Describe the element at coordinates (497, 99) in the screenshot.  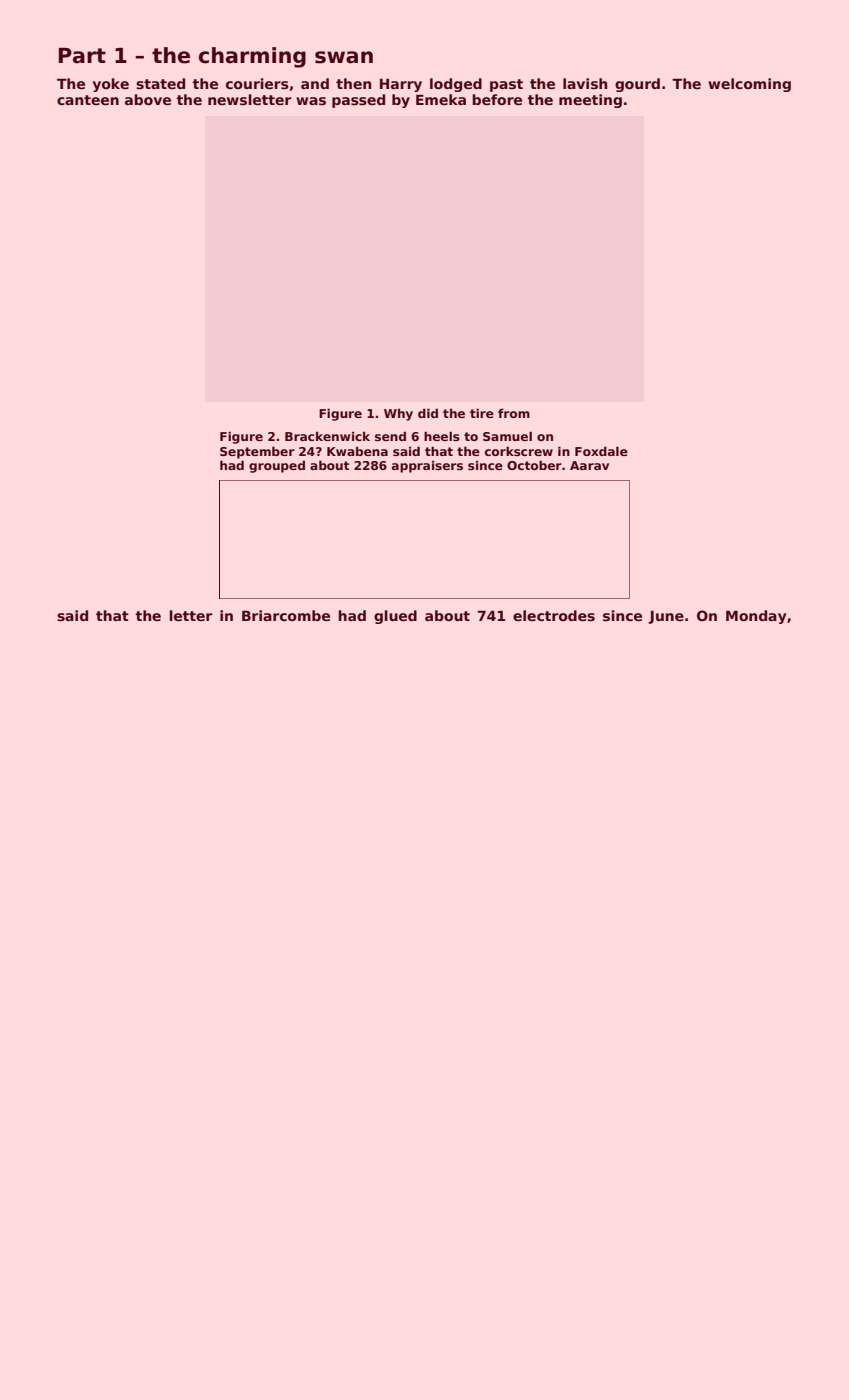
I see `before` at that location.
